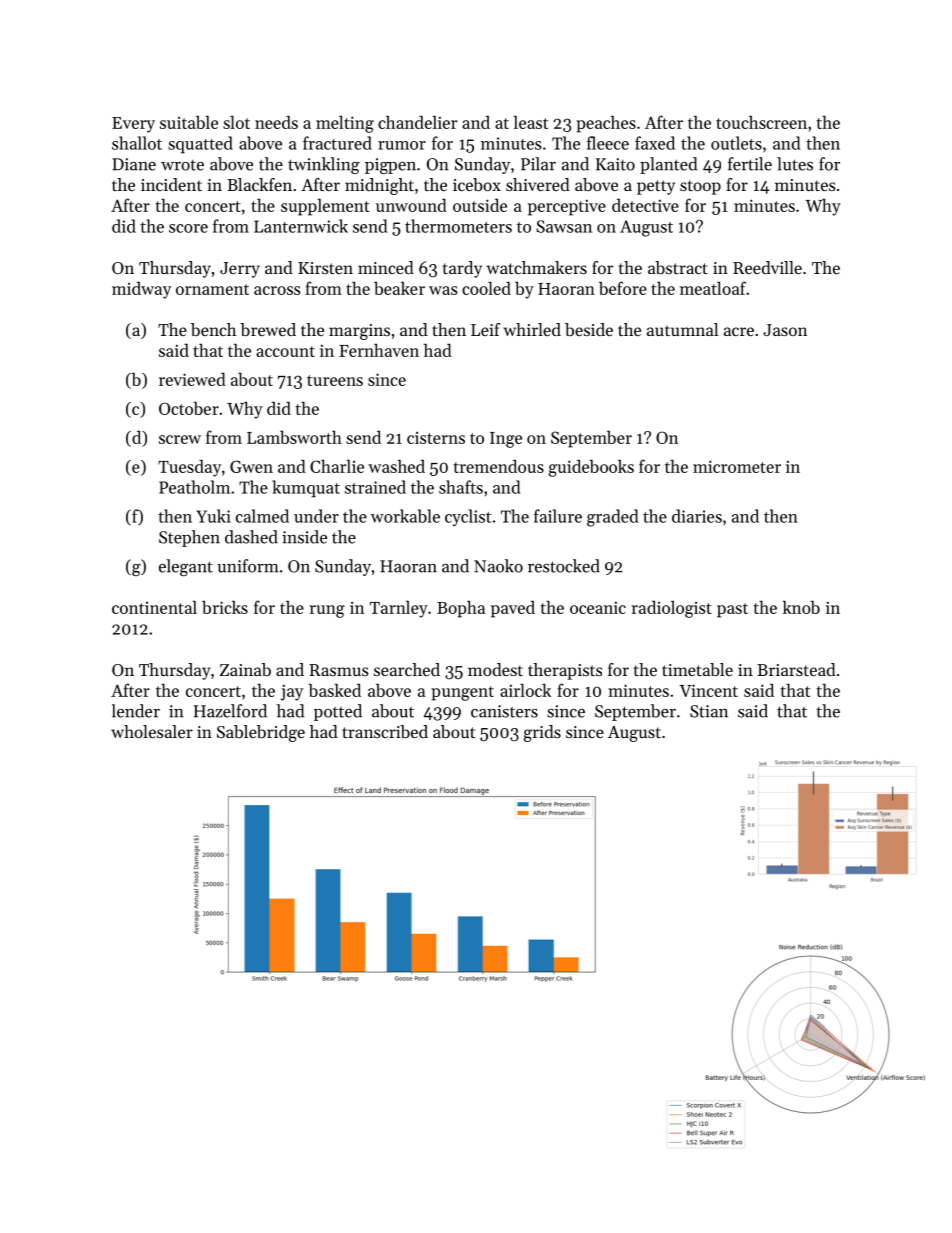 The width and height of the document is (952, 1233). Describe the element at coordinates (385, 731) in the document. I see `transcribed` at that location.
